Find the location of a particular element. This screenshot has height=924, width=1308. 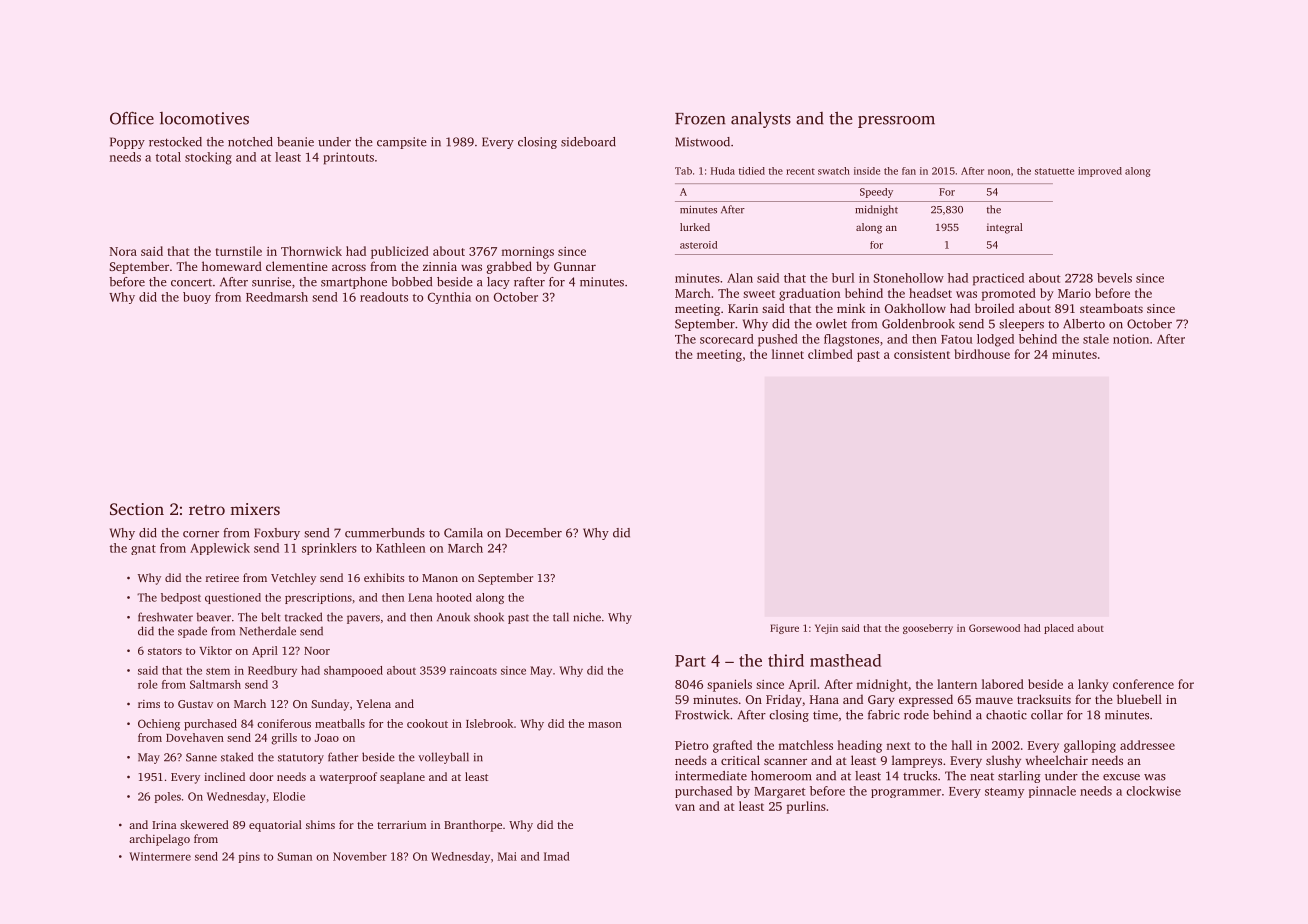

tidied is located at coordinates (752, 171).
